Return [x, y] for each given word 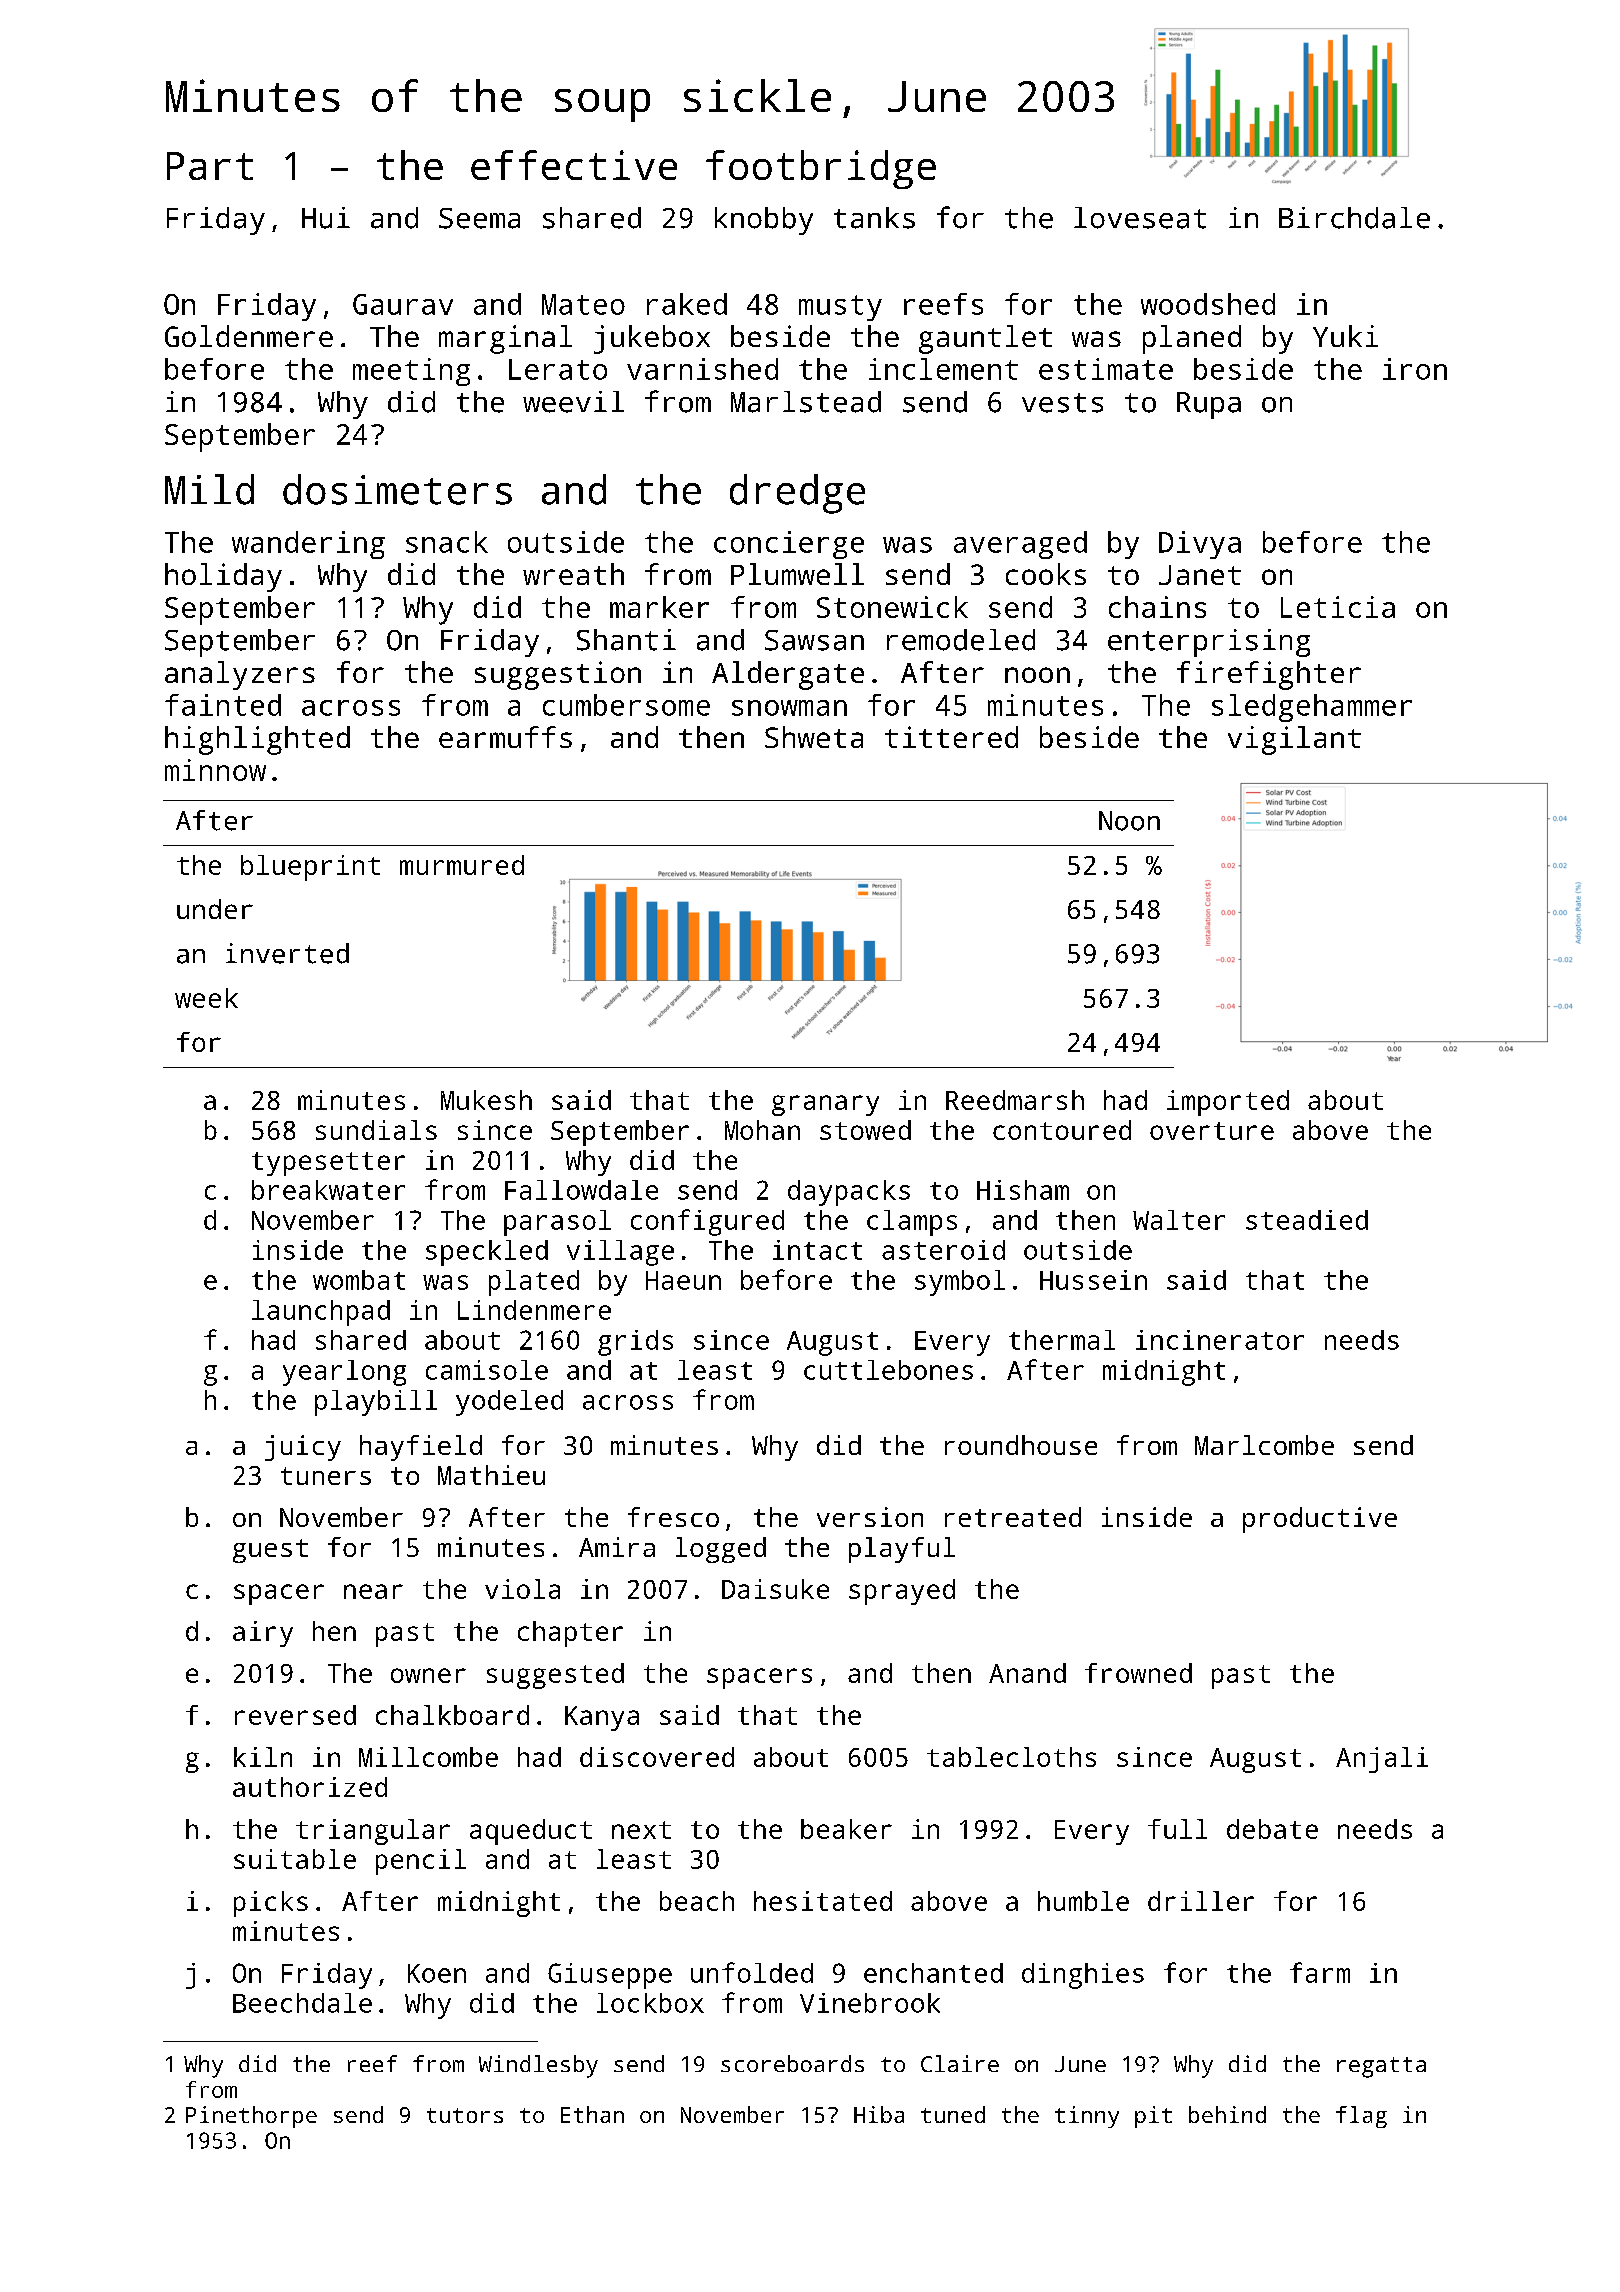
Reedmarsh [1015, 1100]
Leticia [1338, 607]
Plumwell [797, 574]
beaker [846, 1829]
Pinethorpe [251, 2117]
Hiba [879, 2114]
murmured [462, 865]
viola [522, 1589]
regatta [1381, 2067]
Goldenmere [249, 336]
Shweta [814, 737]
